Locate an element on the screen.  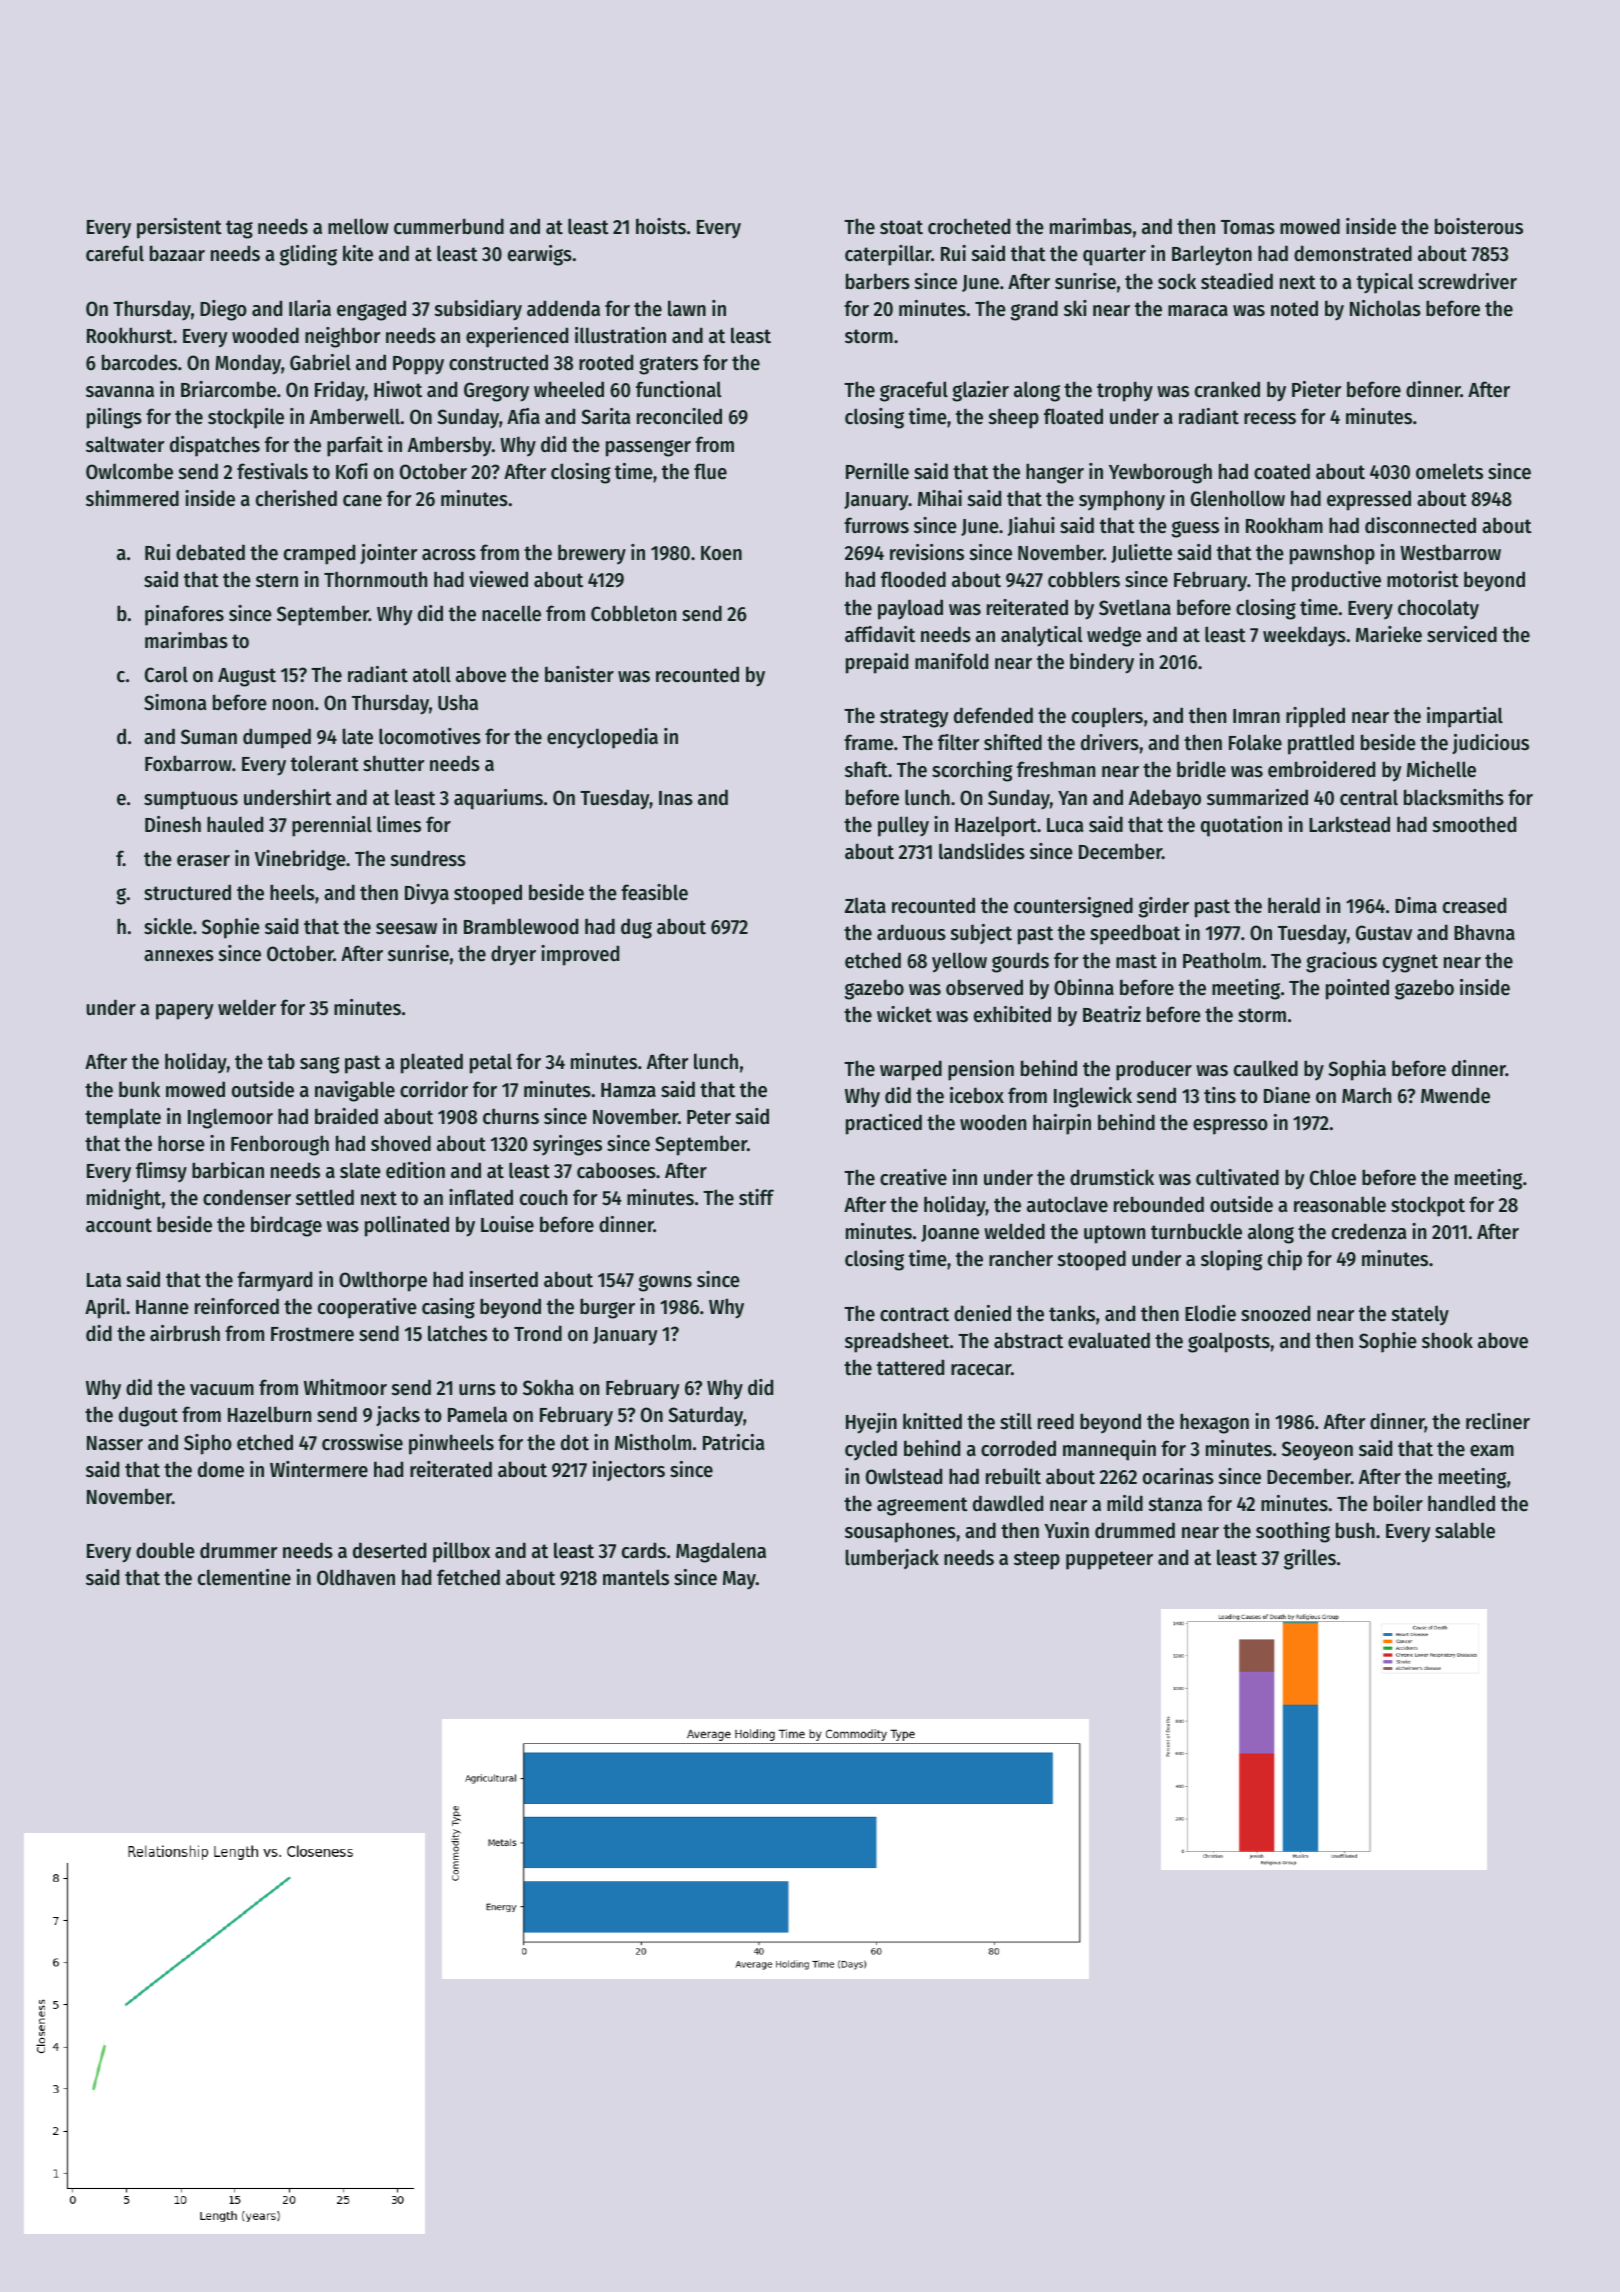
barbican is located at coordinates (228, 1170).
